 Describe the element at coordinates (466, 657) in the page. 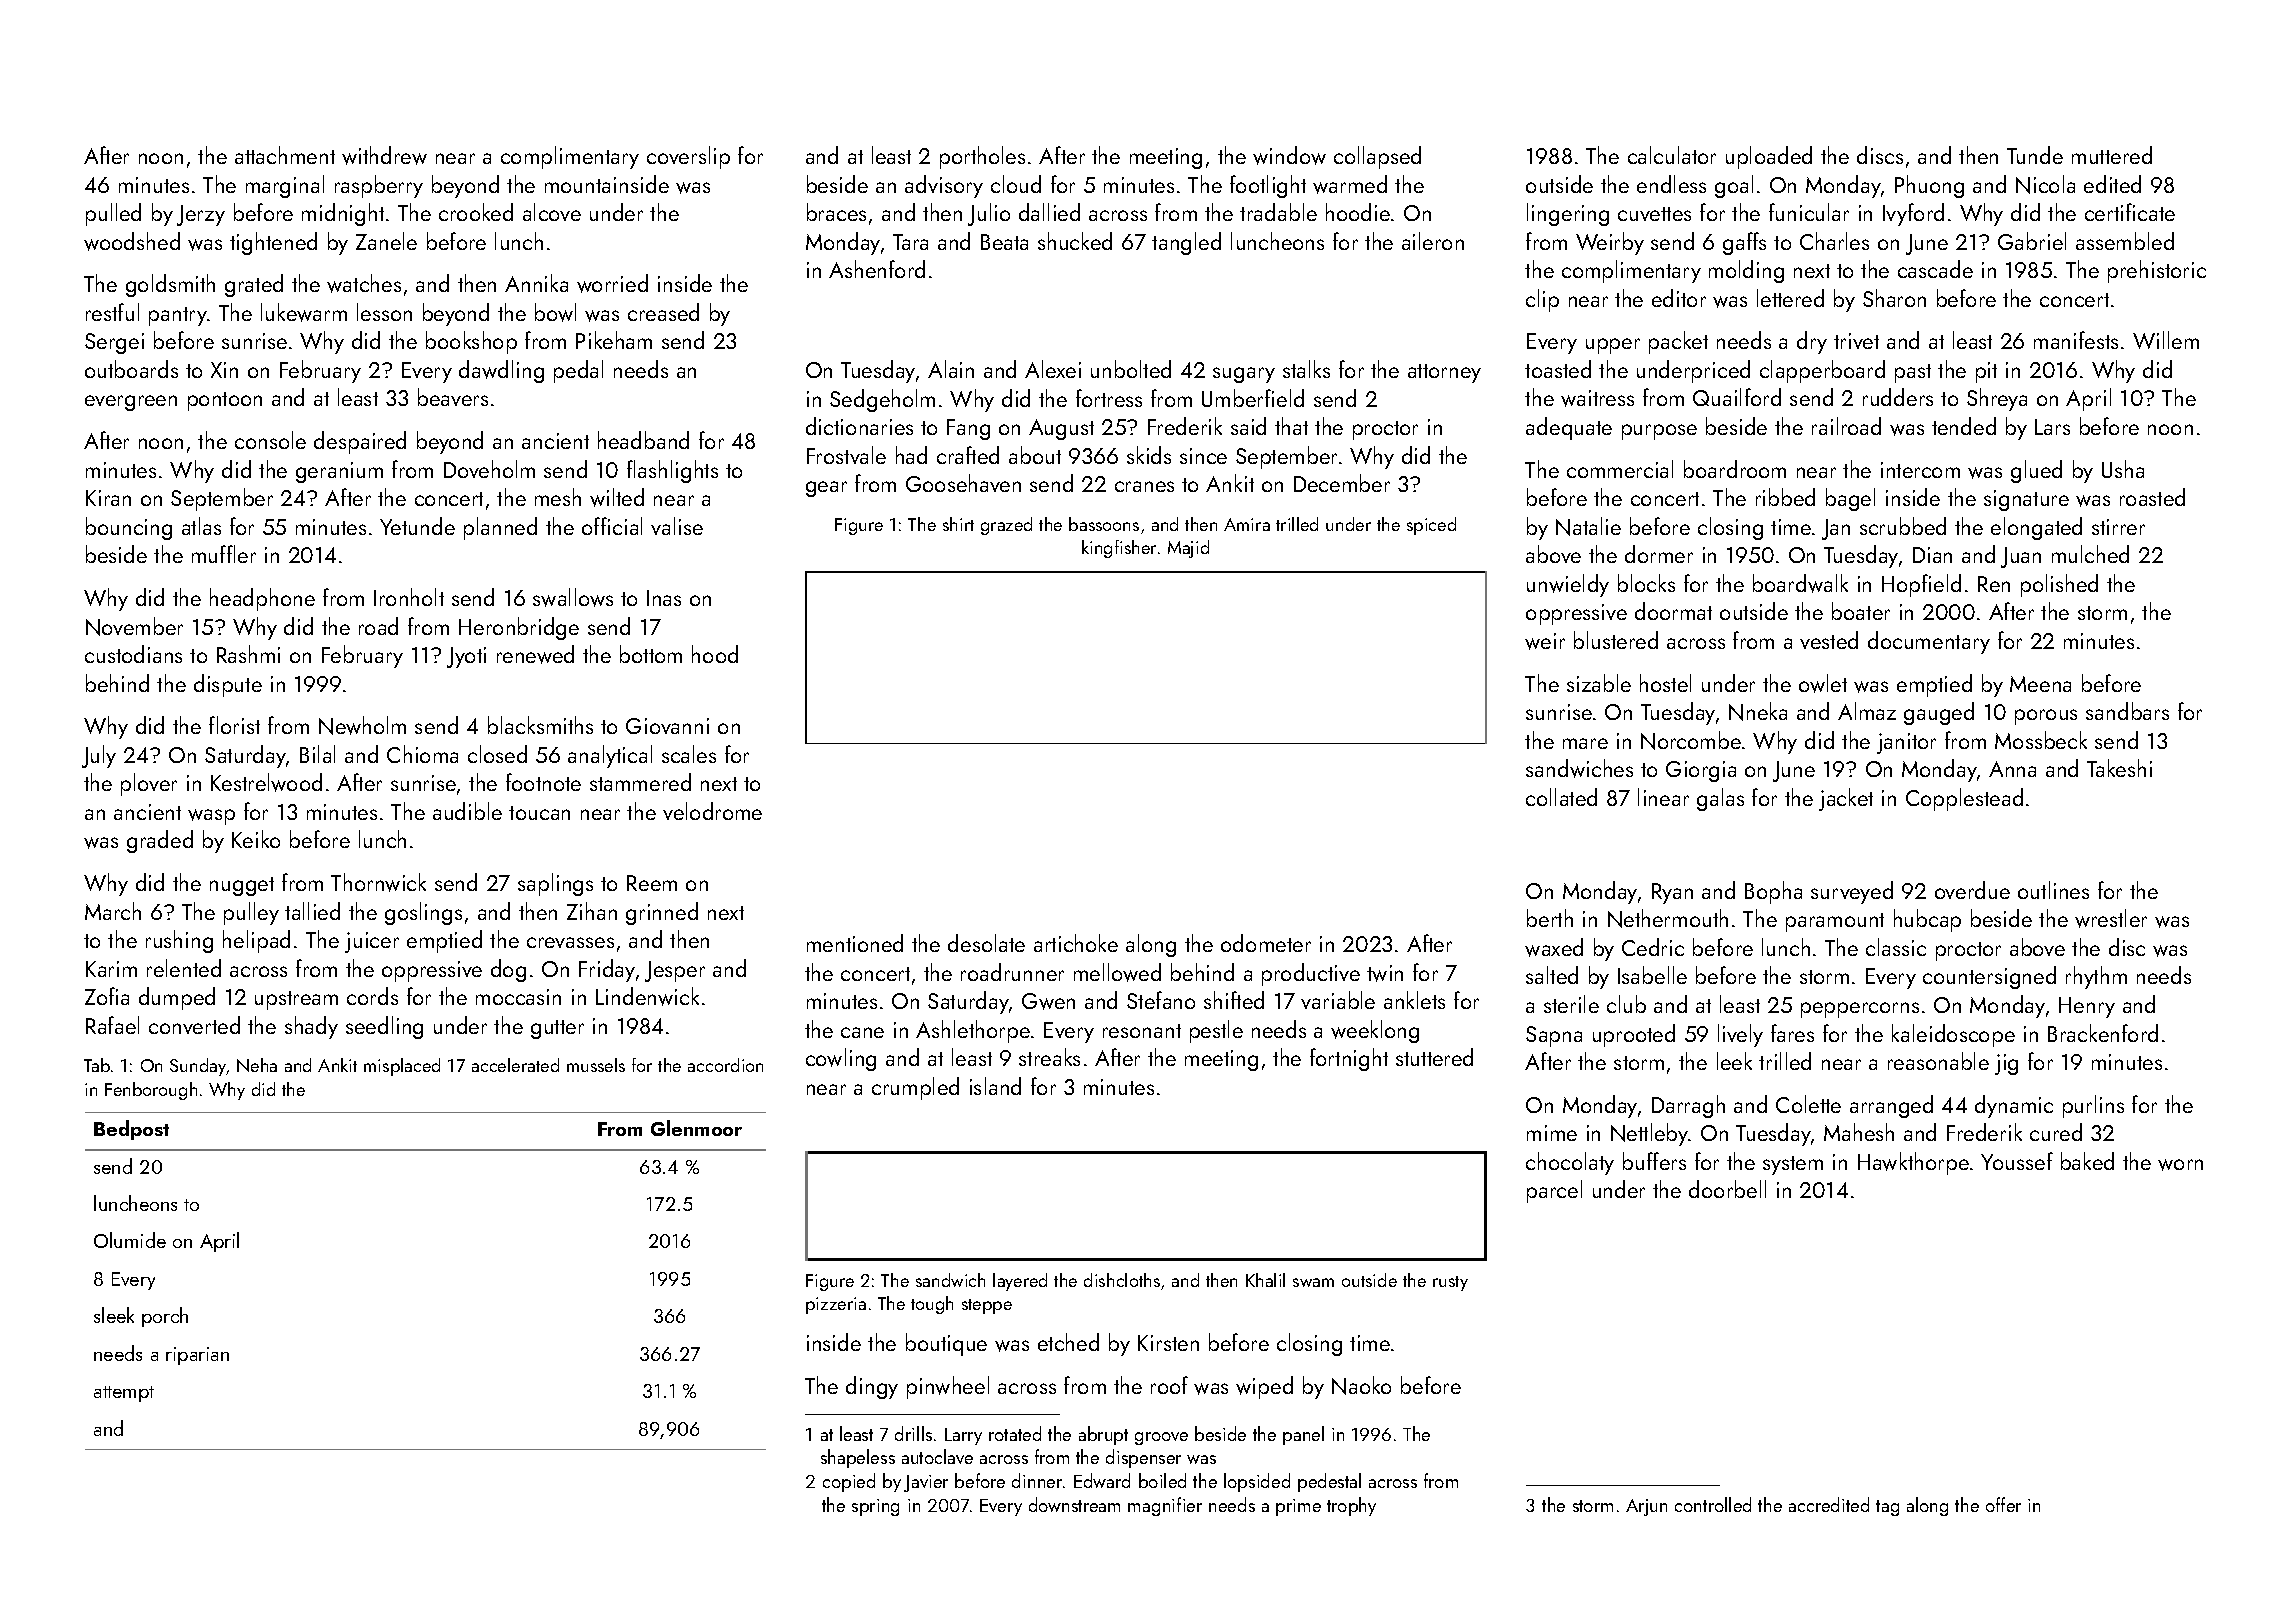

I see `Jyoti` at that location.
